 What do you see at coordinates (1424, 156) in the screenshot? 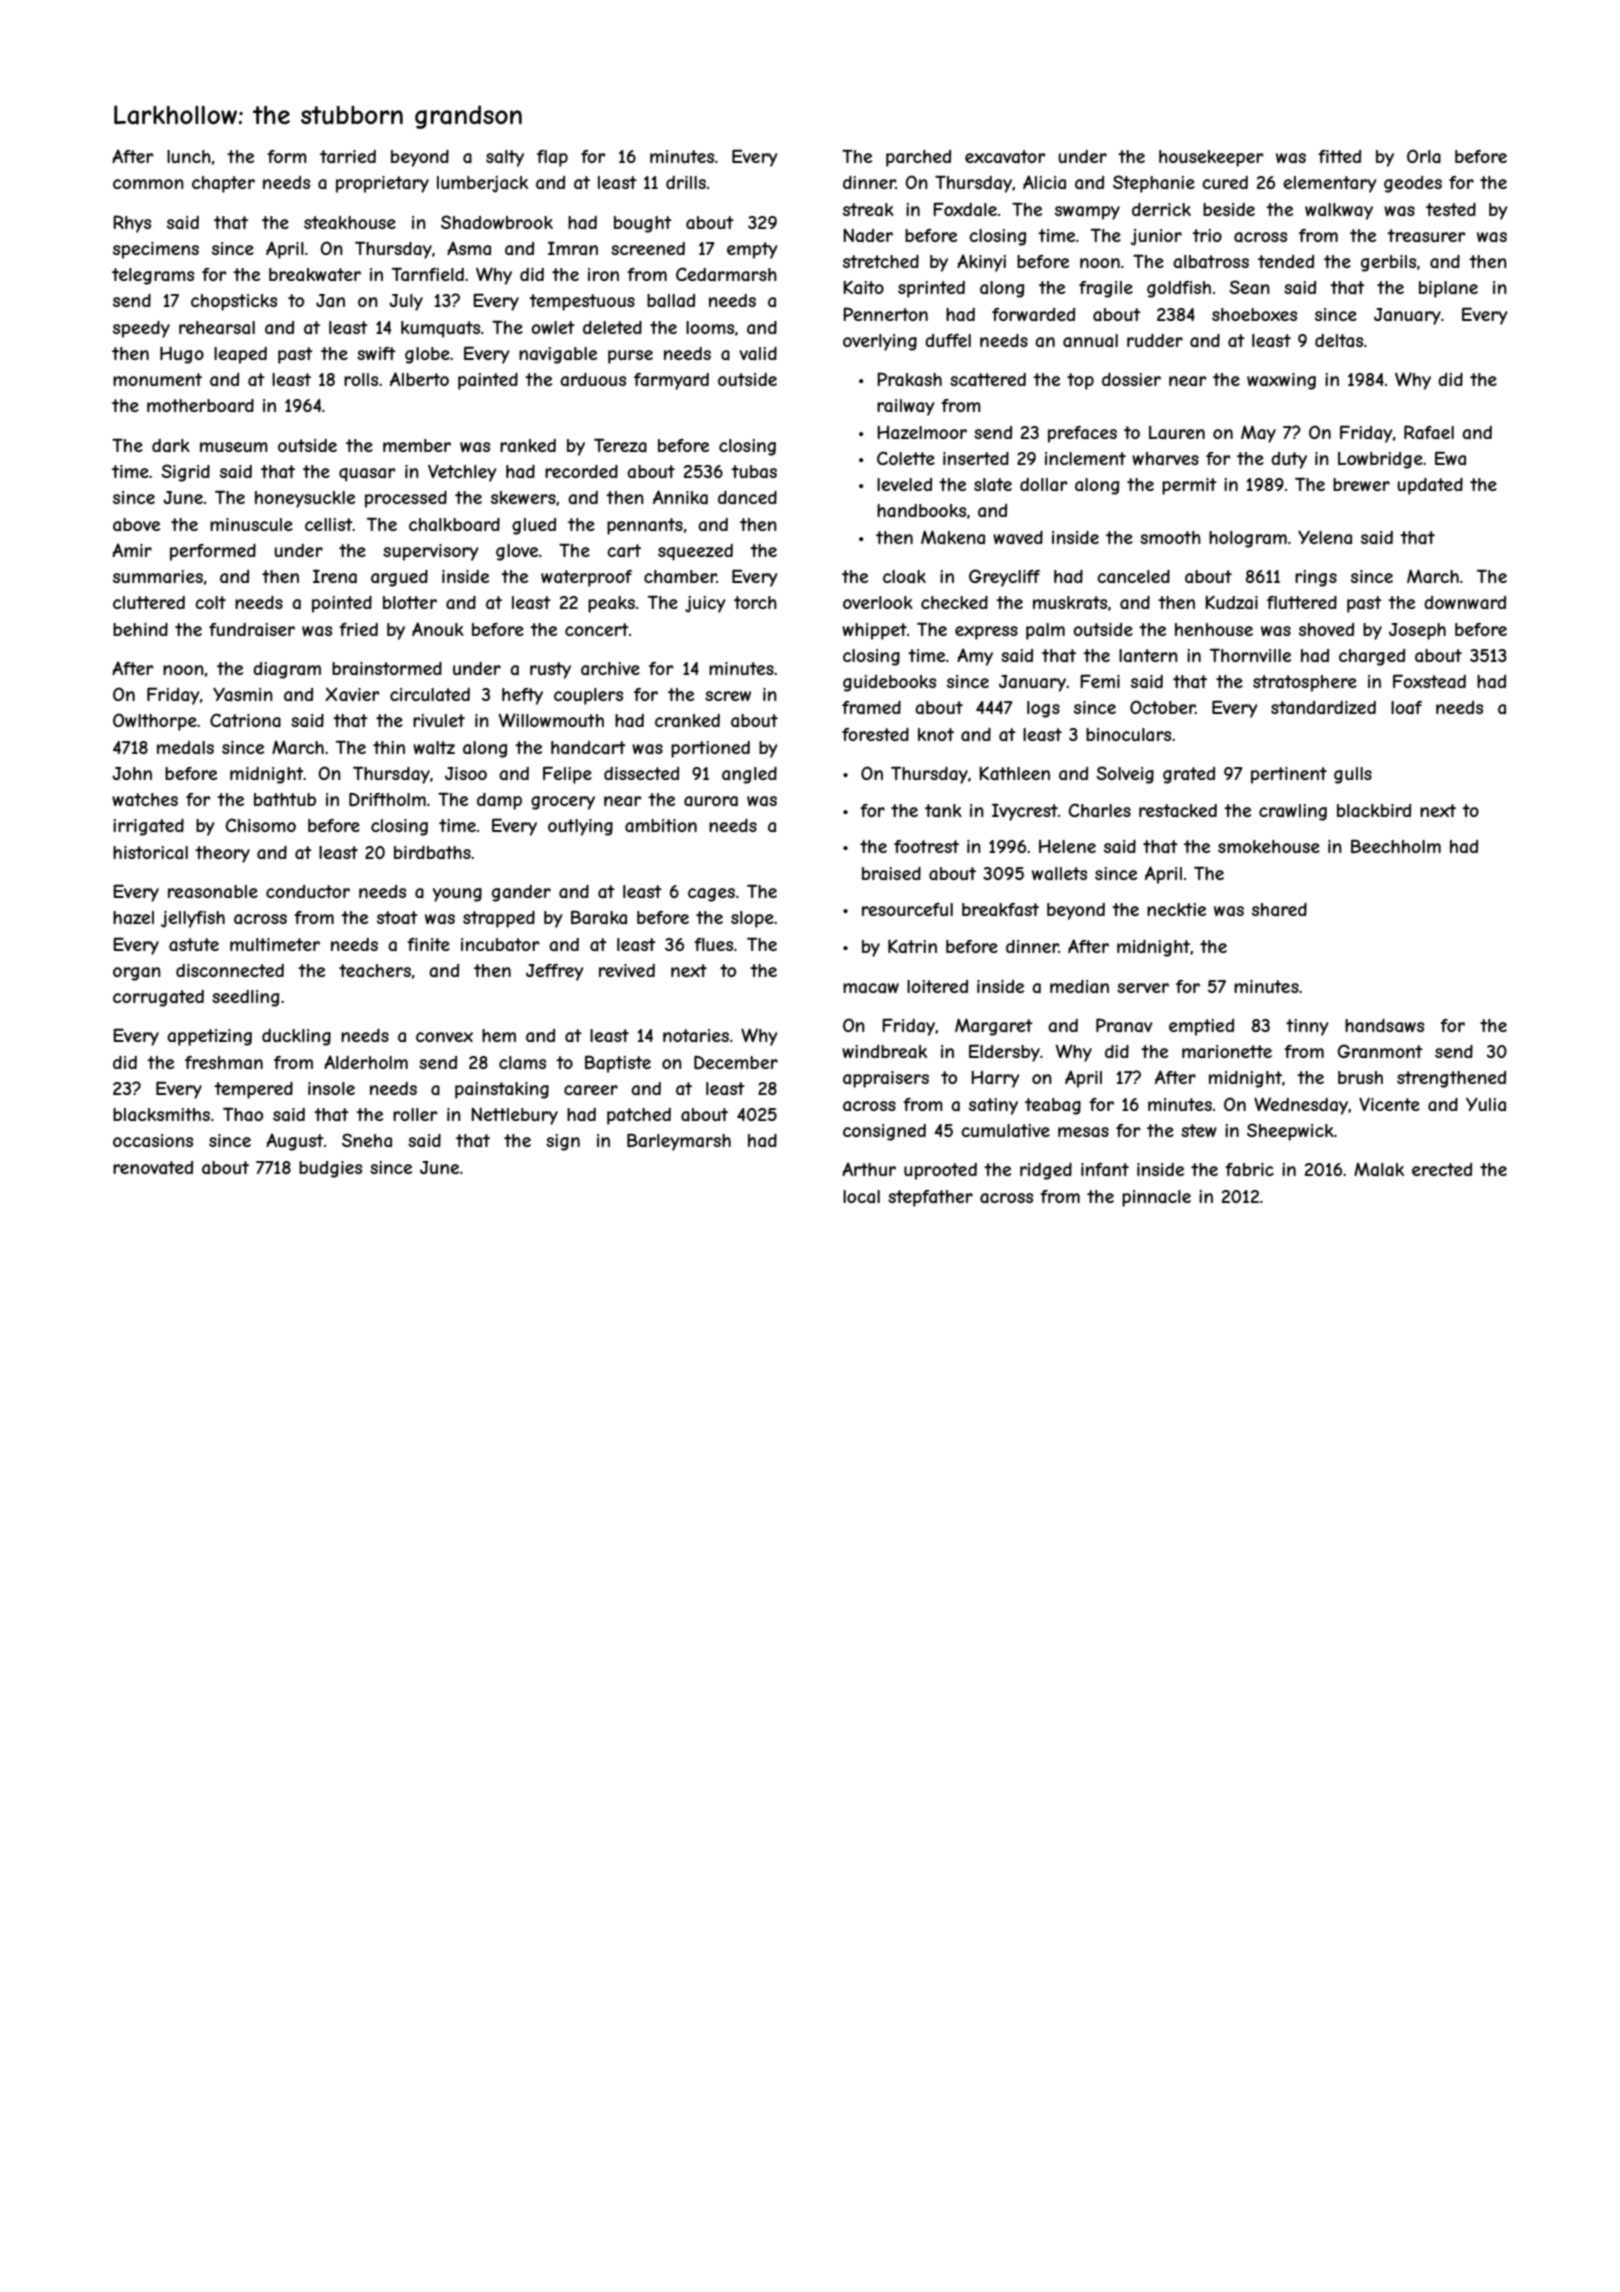
I see `Orla` at bounding box center [1424, 156].
